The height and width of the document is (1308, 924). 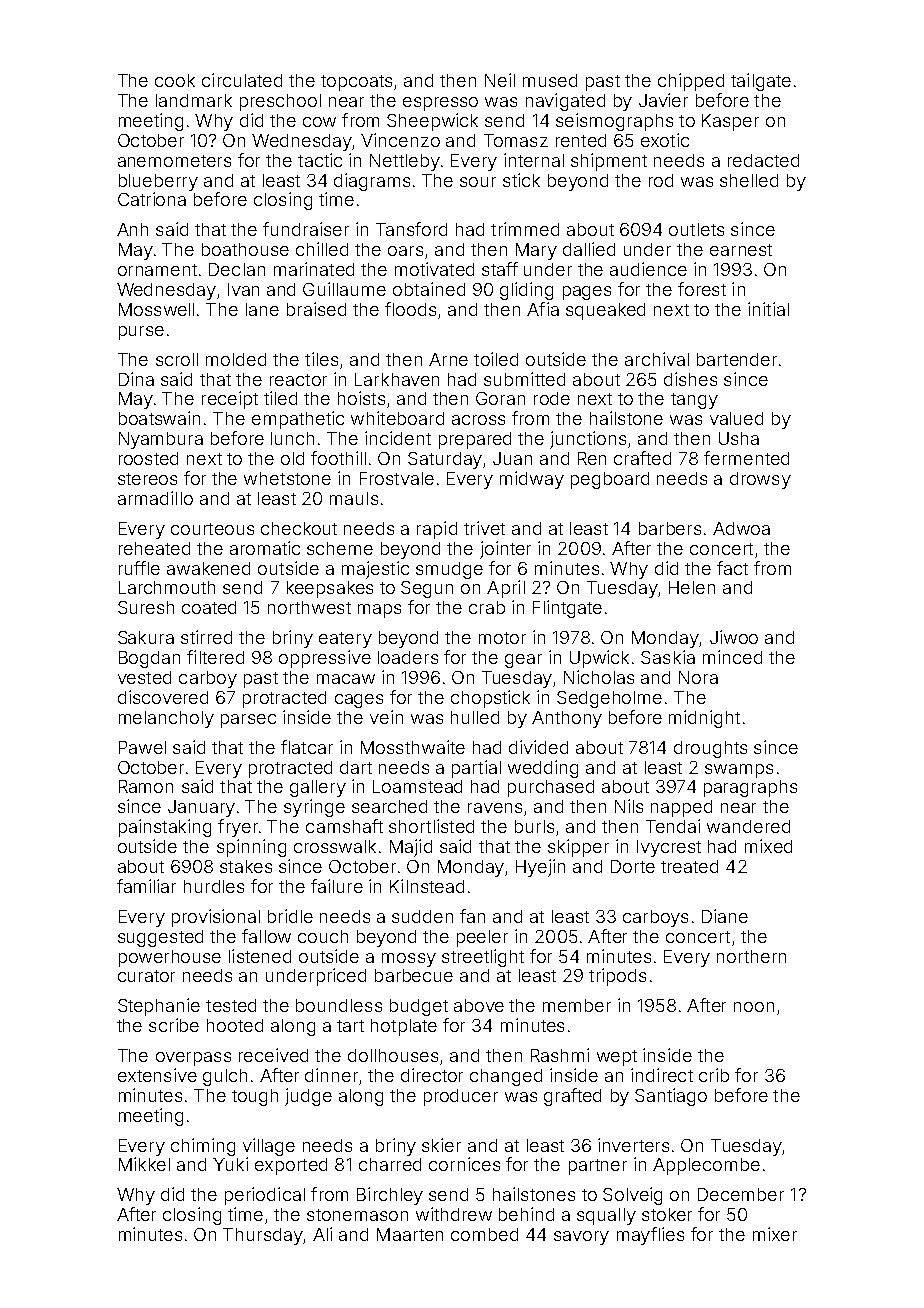 What do you see at coordinates (157, 270) in the document?
I see `ornament` at bounding box center [157, 270].
